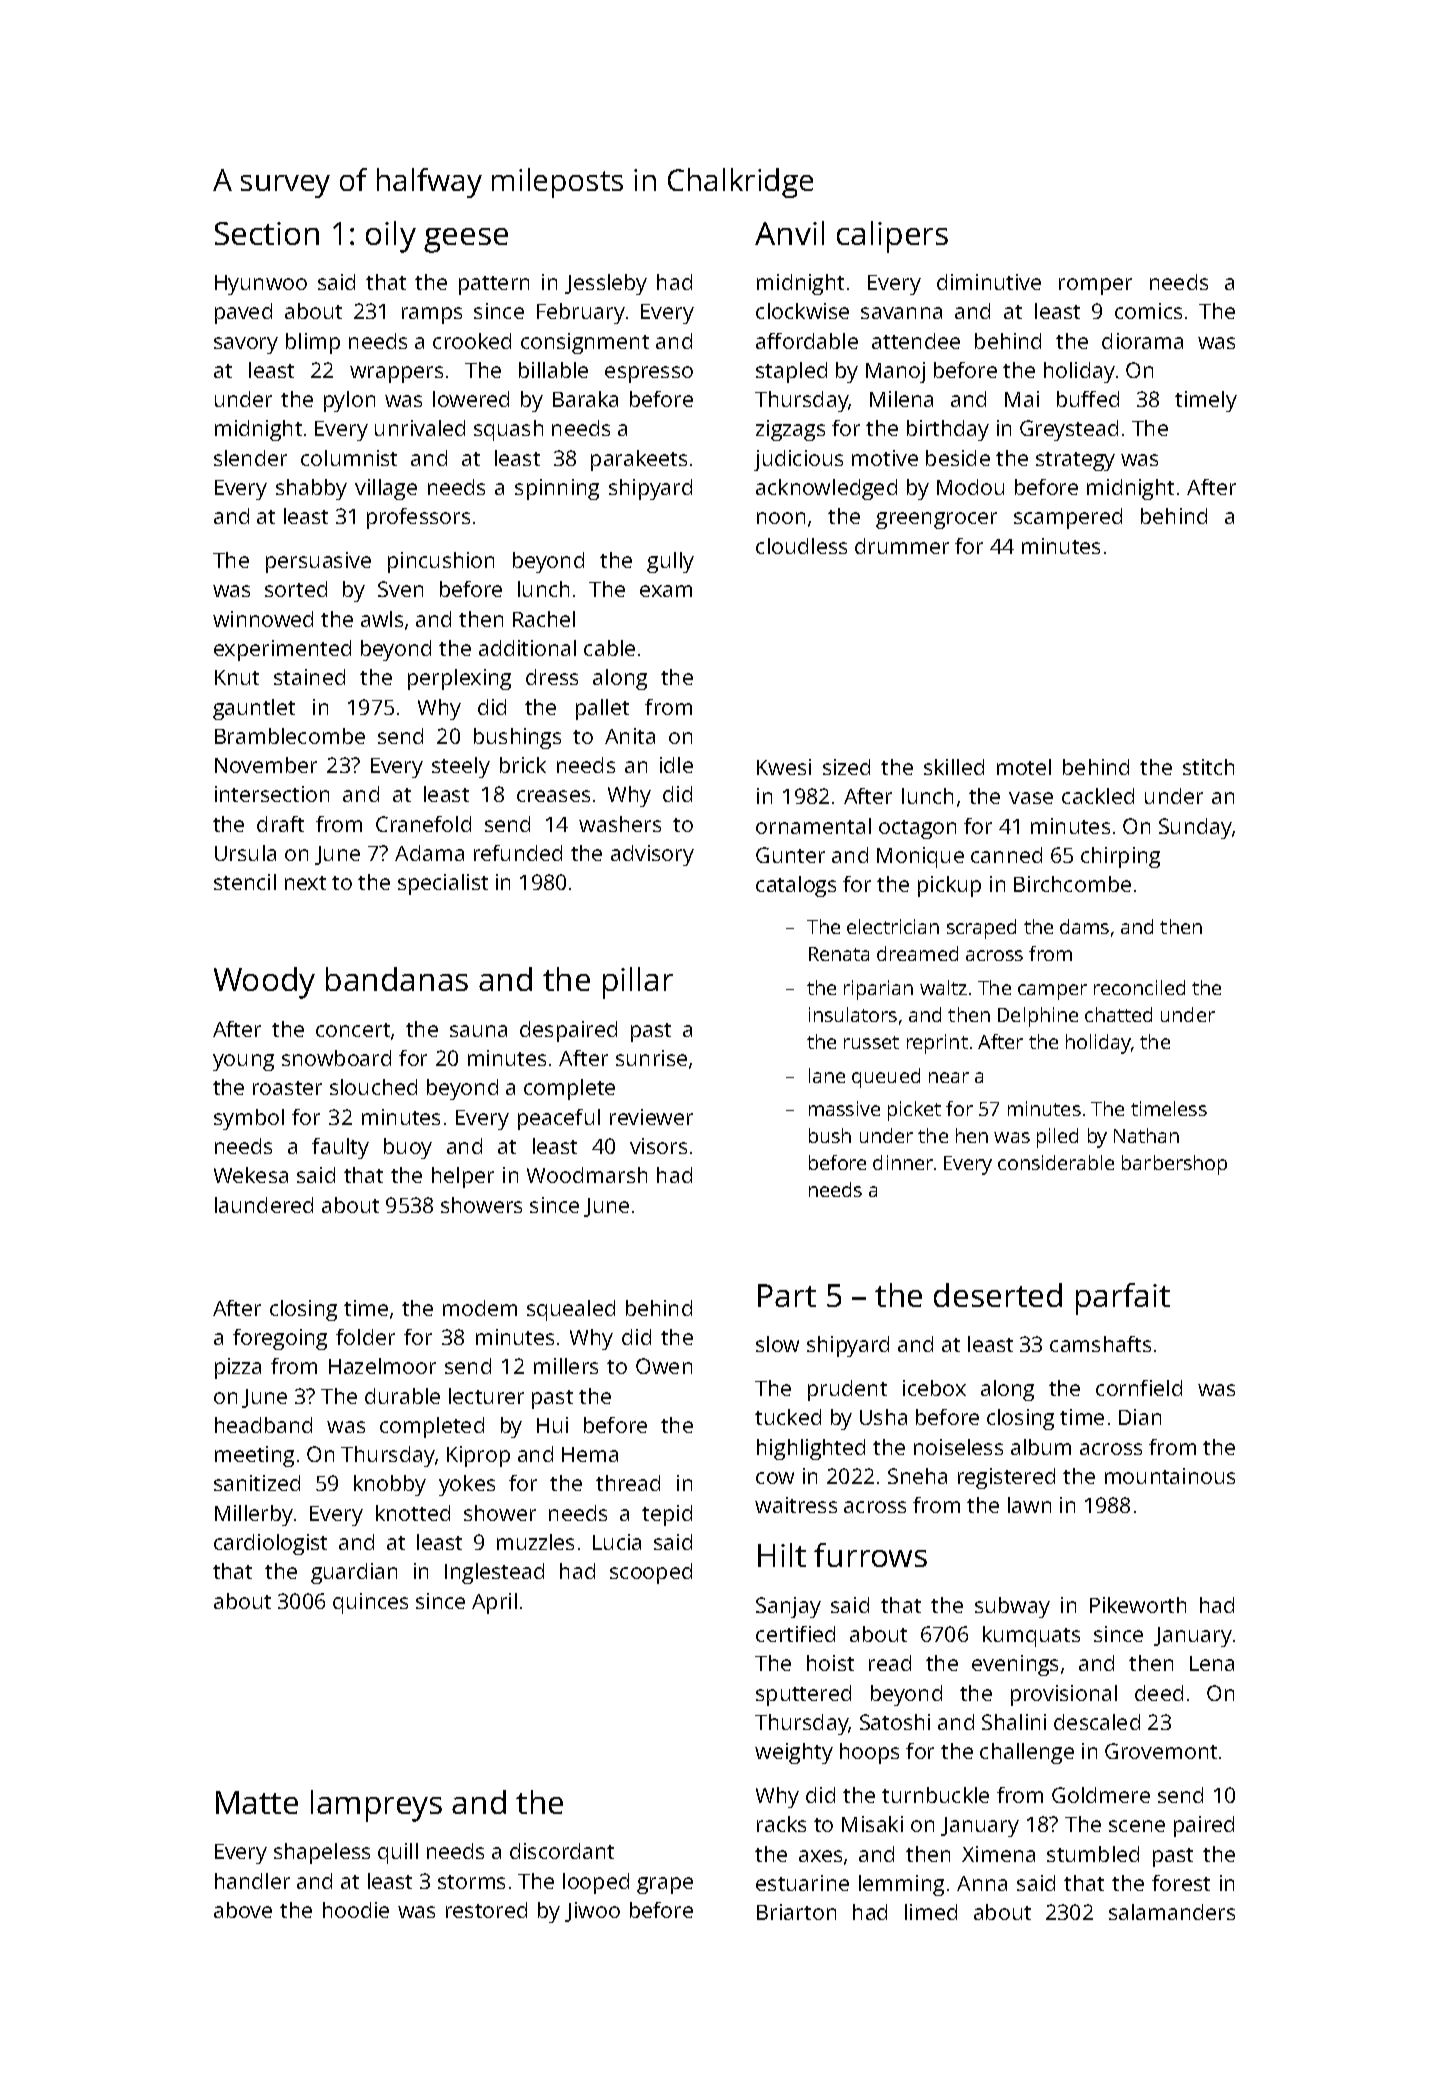 The image size is (1450, 2100). Describe the element at coordinates (1138, 1605) in the document. I see `Pikeworth` at that location.
